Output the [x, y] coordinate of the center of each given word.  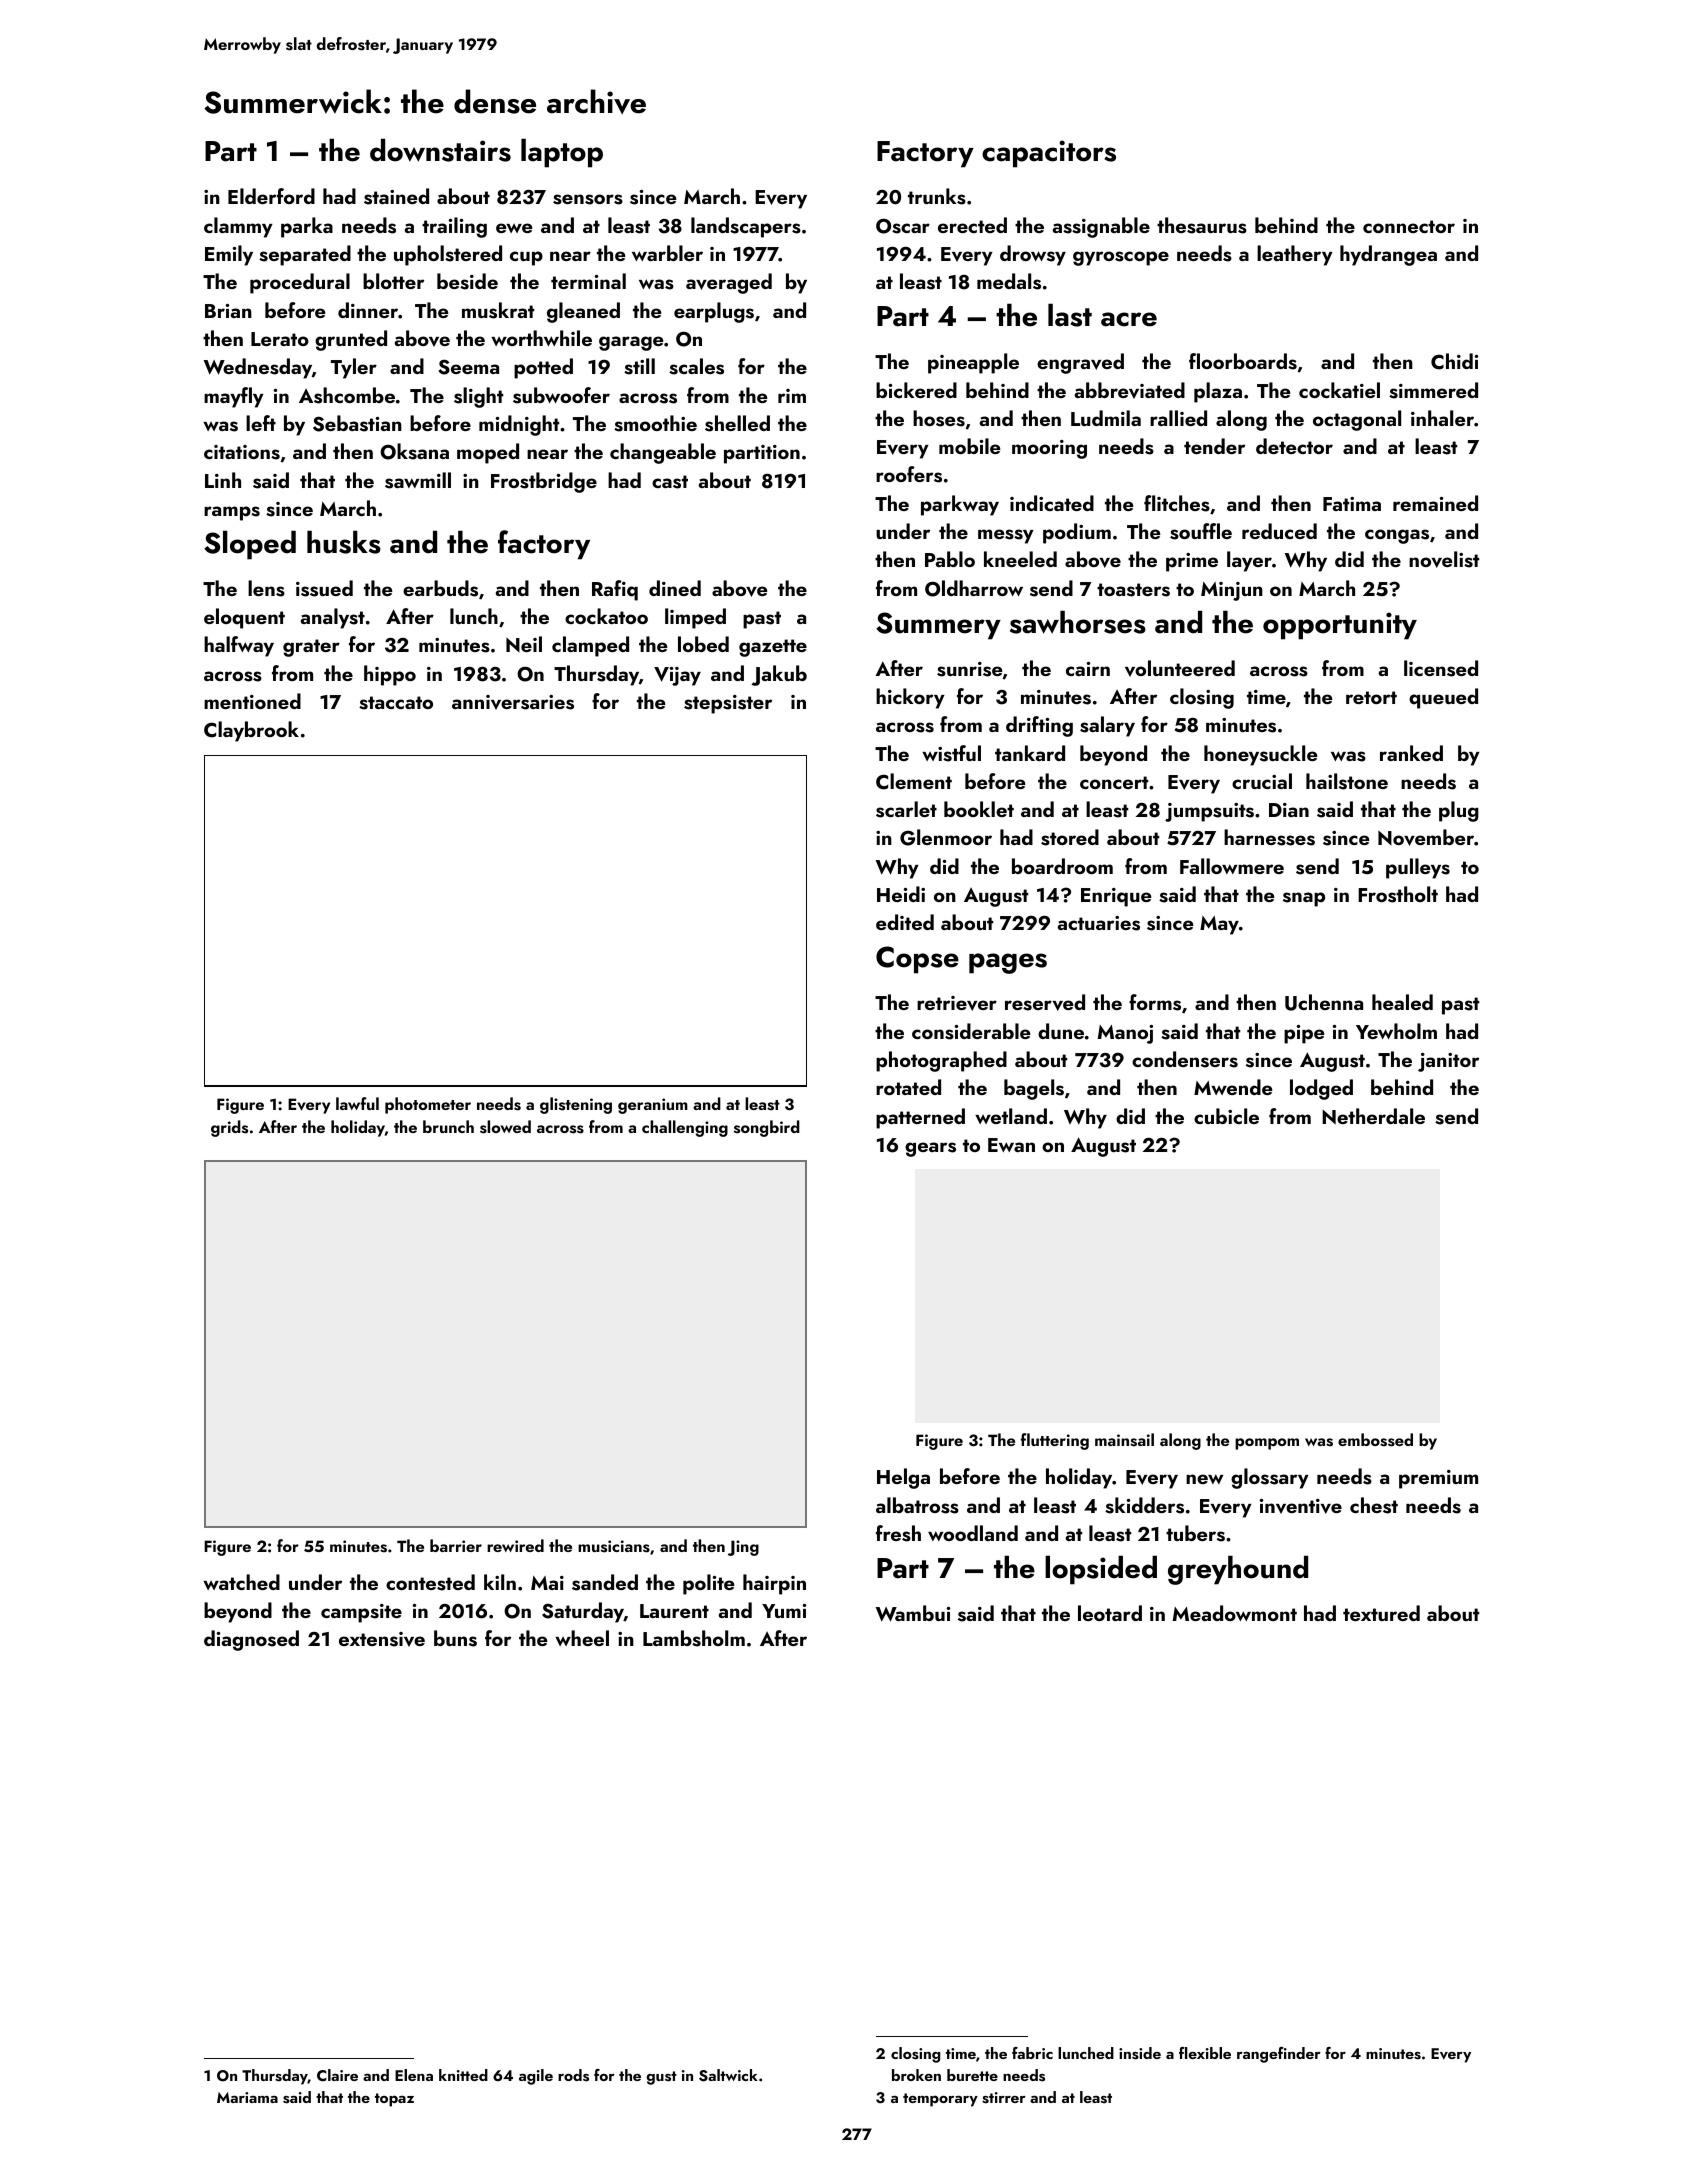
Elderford [271, 196]
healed [1402, 1002]
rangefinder [1279, 2055]
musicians [614, 1546]
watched [241, 1582]
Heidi [901, 894]
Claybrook [251, 731]
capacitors [1049, 154]
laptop [562, 153]
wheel [582, 1638]
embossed [1375, 1440]
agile [536, 2077]
